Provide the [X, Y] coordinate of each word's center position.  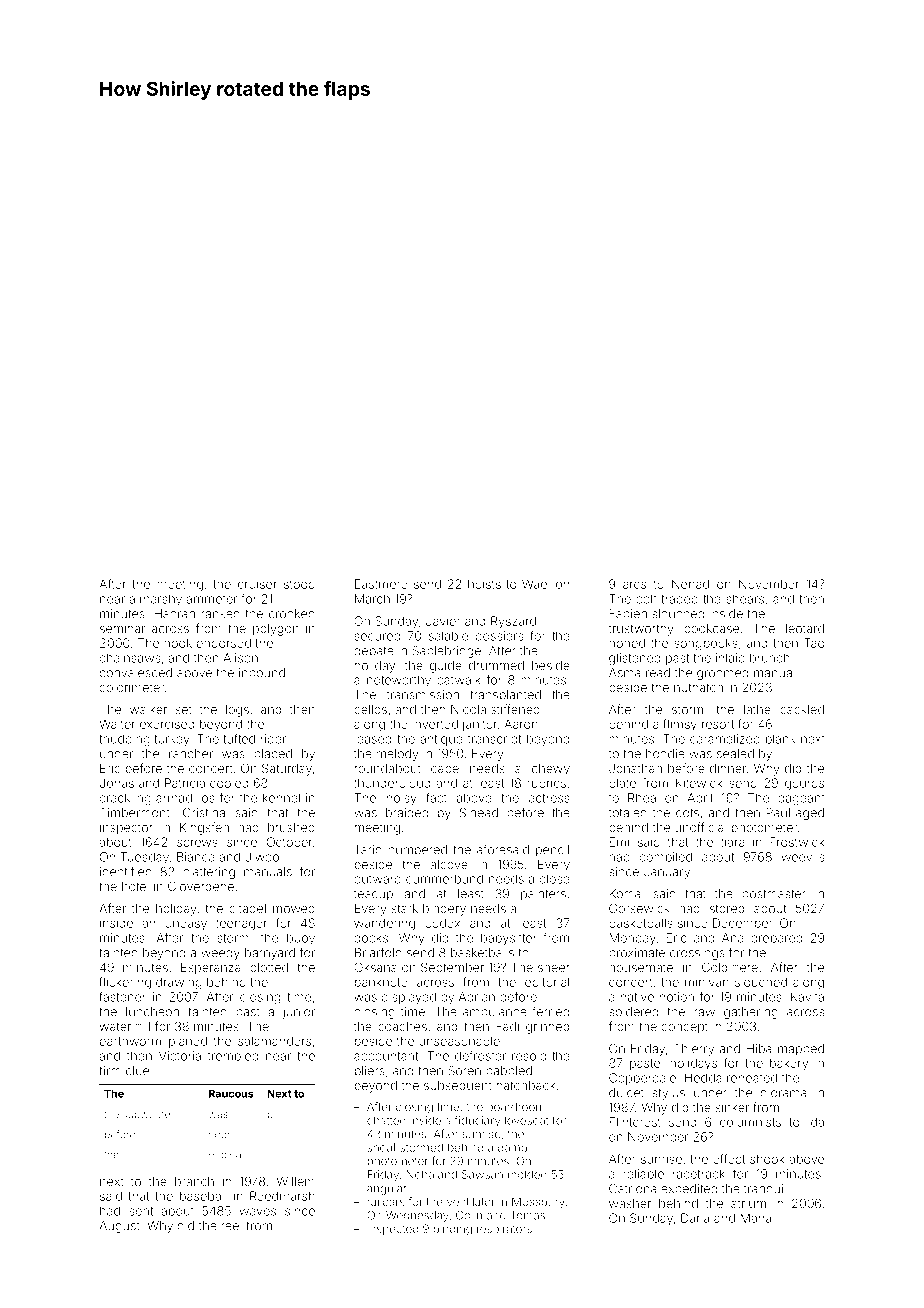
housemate [641, 967]
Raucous [231, 1093]
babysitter [509, 939]
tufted [239, 739]
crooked [292, 614]
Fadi [507, 1026]
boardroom [516, 1106]
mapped [801, 1050]
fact [436, 798]
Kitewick [699, 783]
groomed [722, 674]
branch [194, 1181]
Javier [443, 621]
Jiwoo [262, 857]
